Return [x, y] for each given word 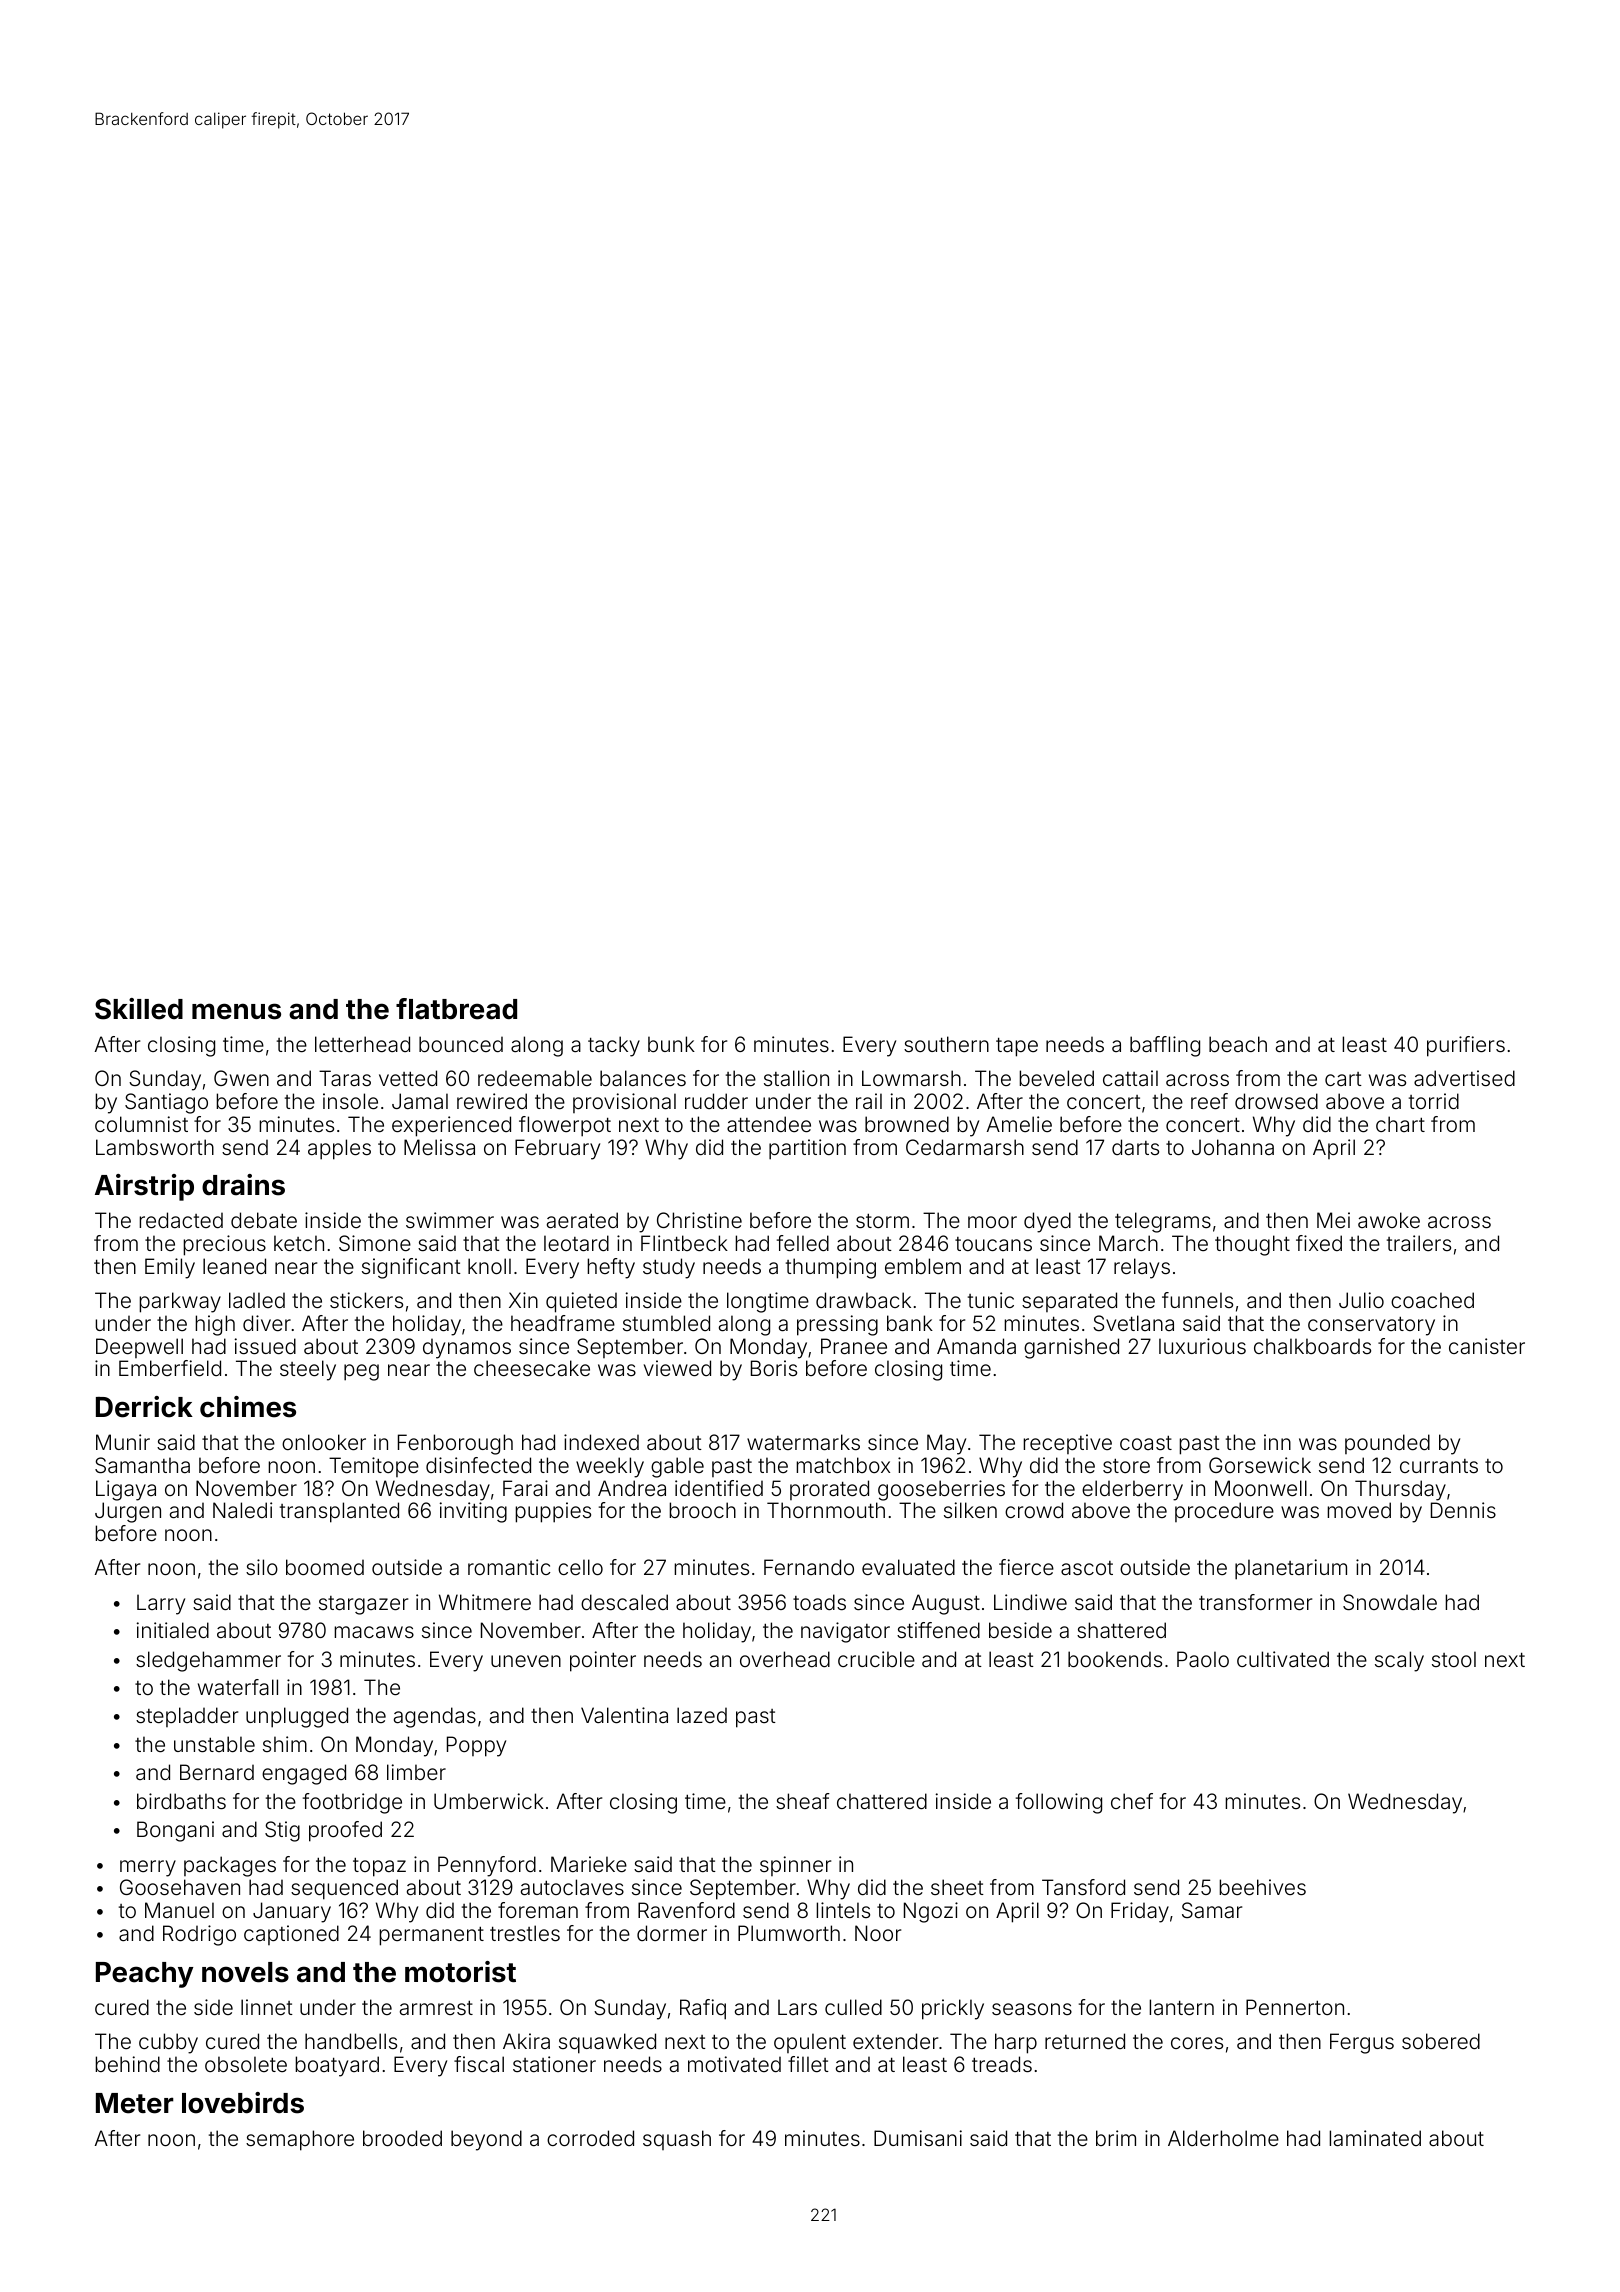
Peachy [144, 1975]
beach [1238, 1044]
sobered [1441, 2041]
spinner [795, 1866]
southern [946, 1044]
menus [236, 1011]
